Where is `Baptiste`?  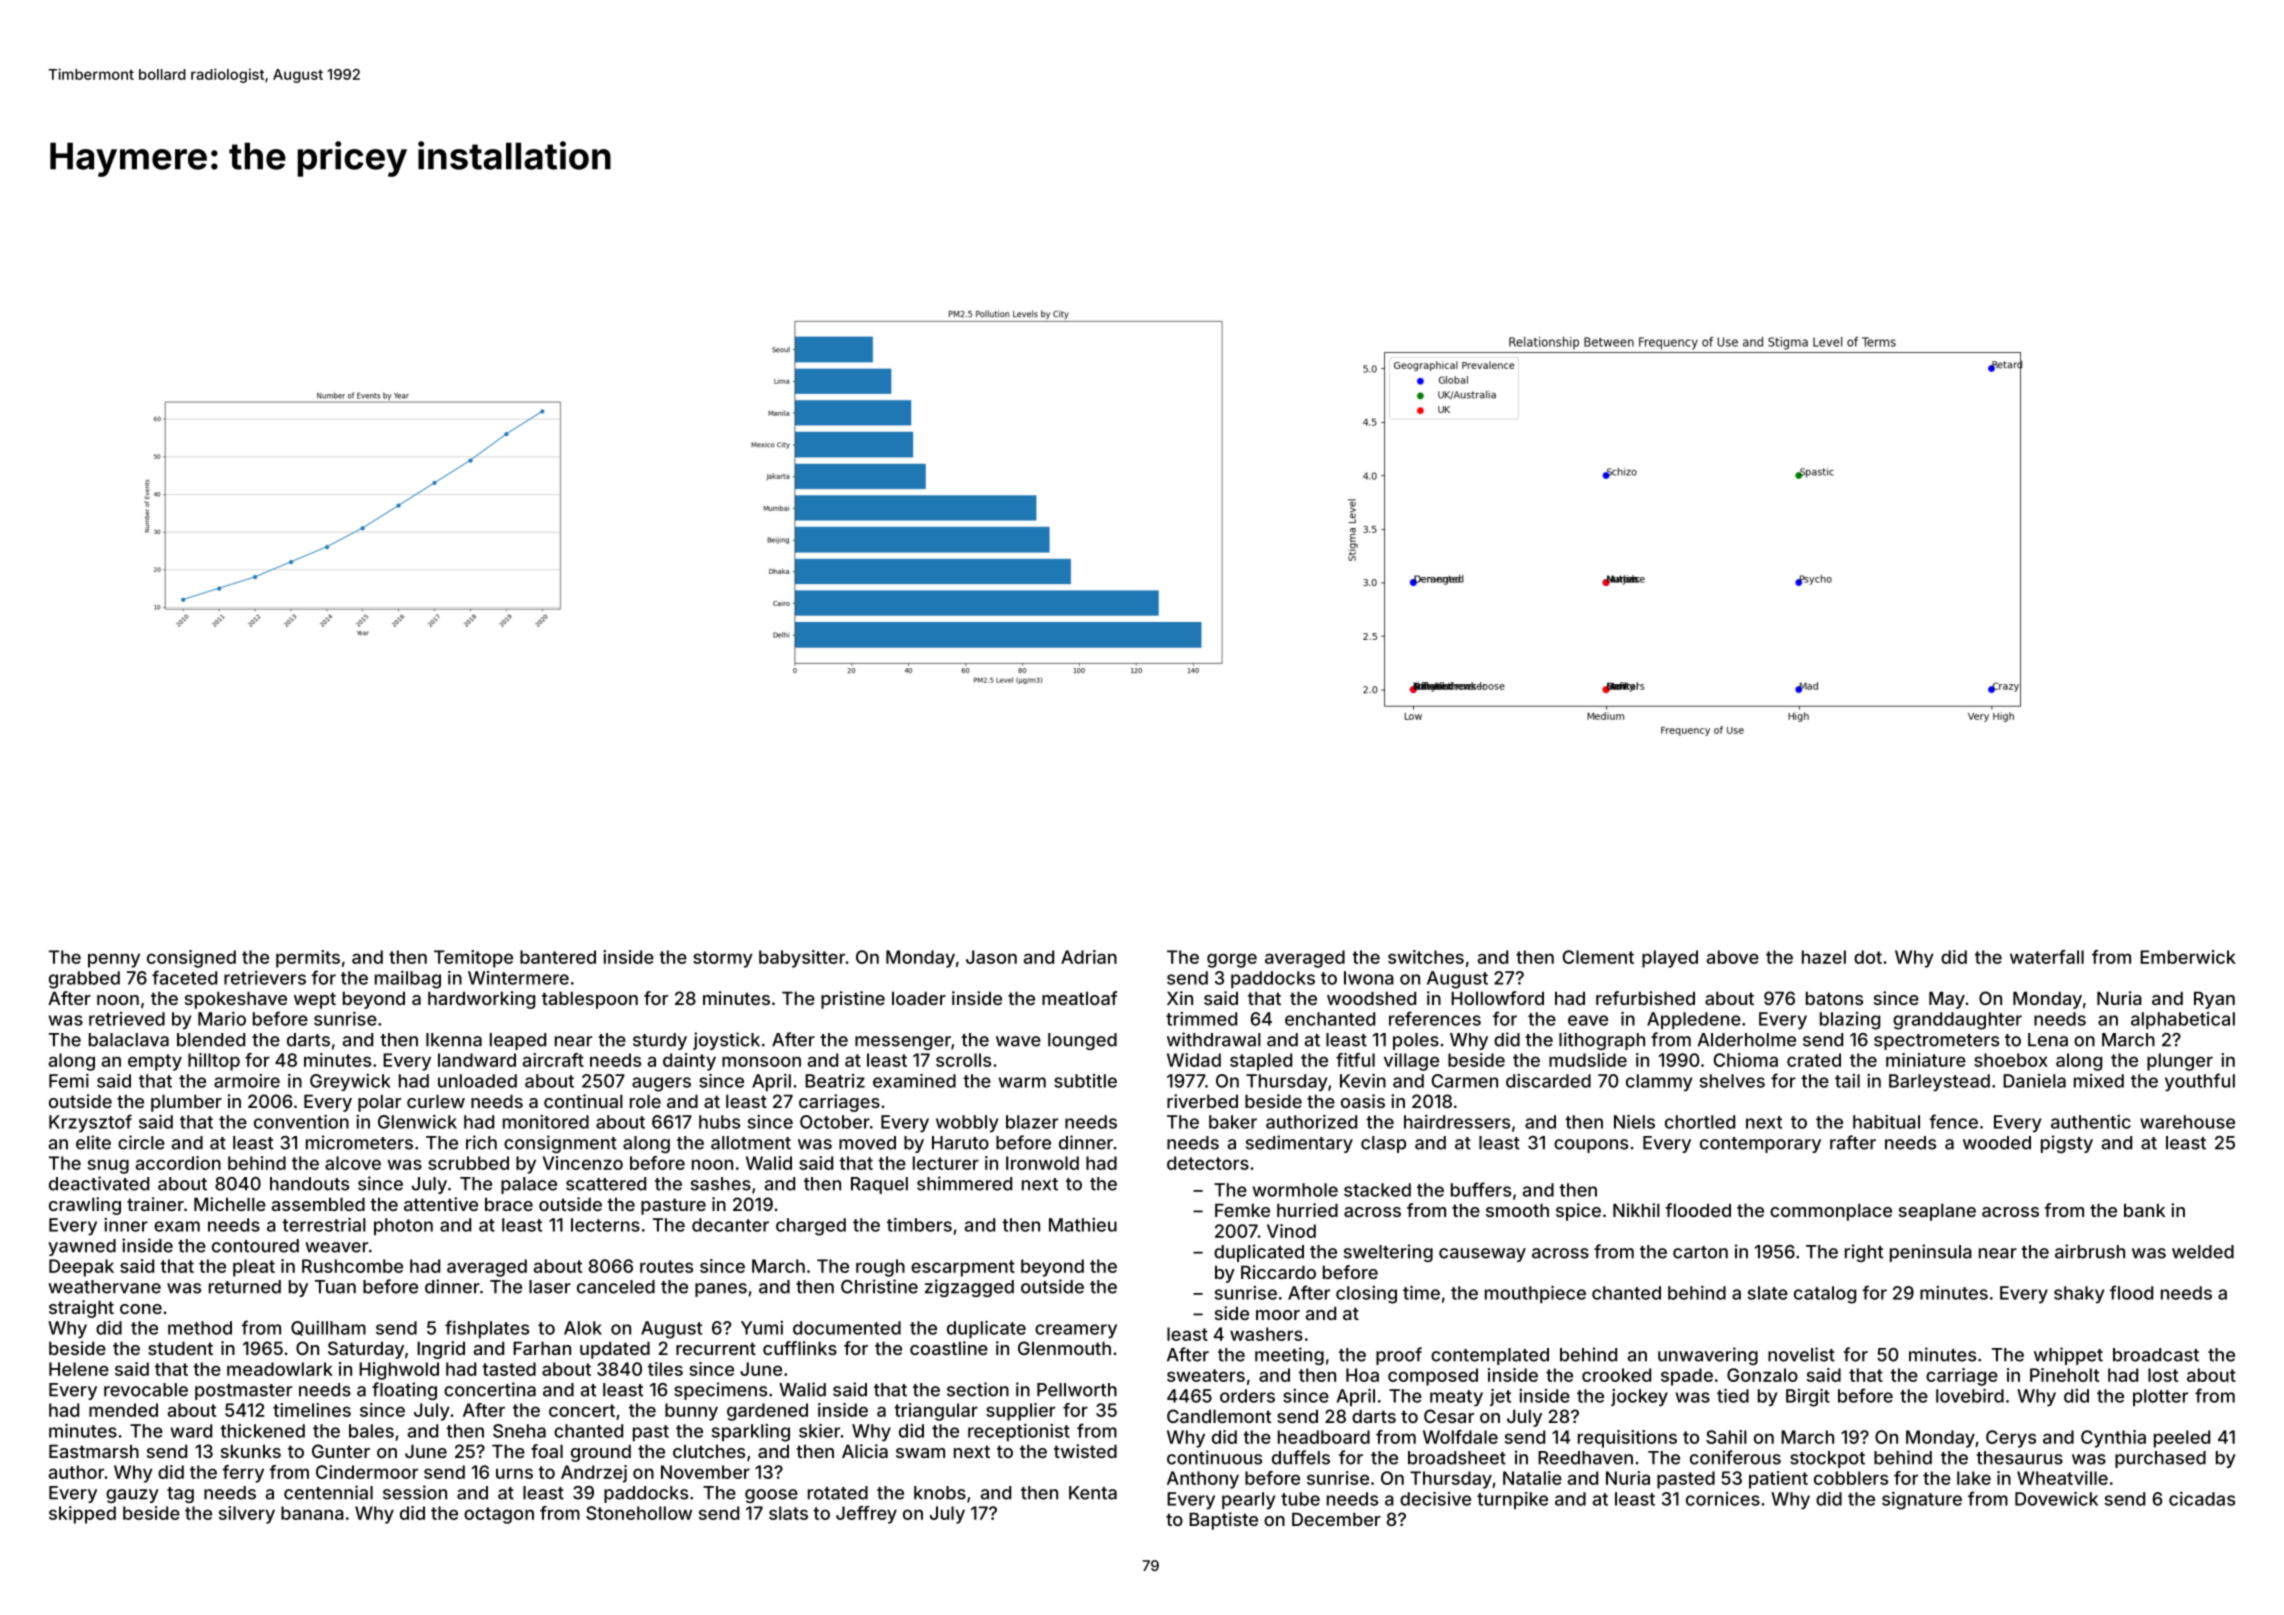 Baptiste is located at coordinates (1223, 1521).
